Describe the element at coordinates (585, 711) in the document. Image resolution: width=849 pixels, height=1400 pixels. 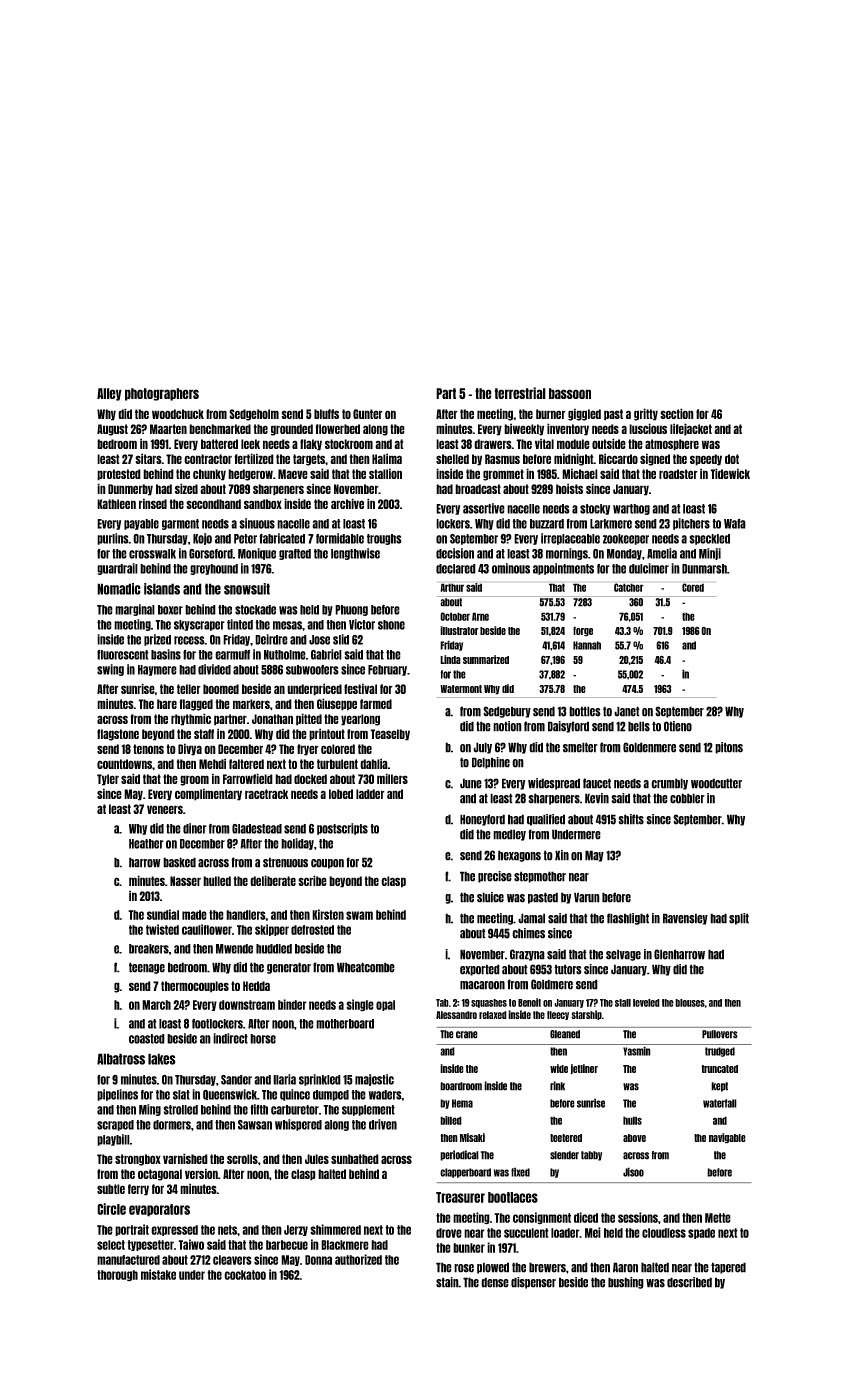
I see `bottles` at that location.
